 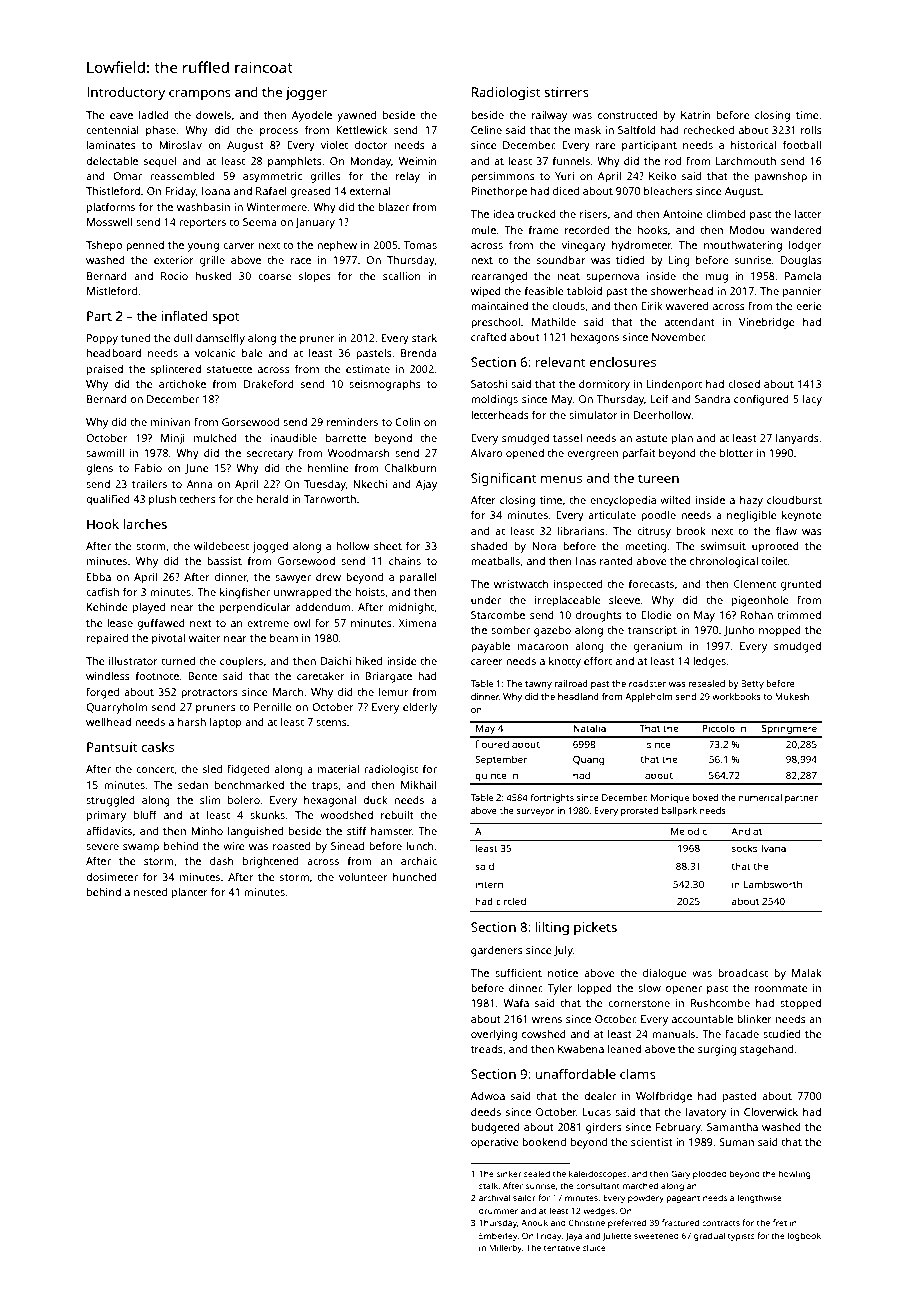 I want to click on Emberley, so click(x=498, y=1236).
